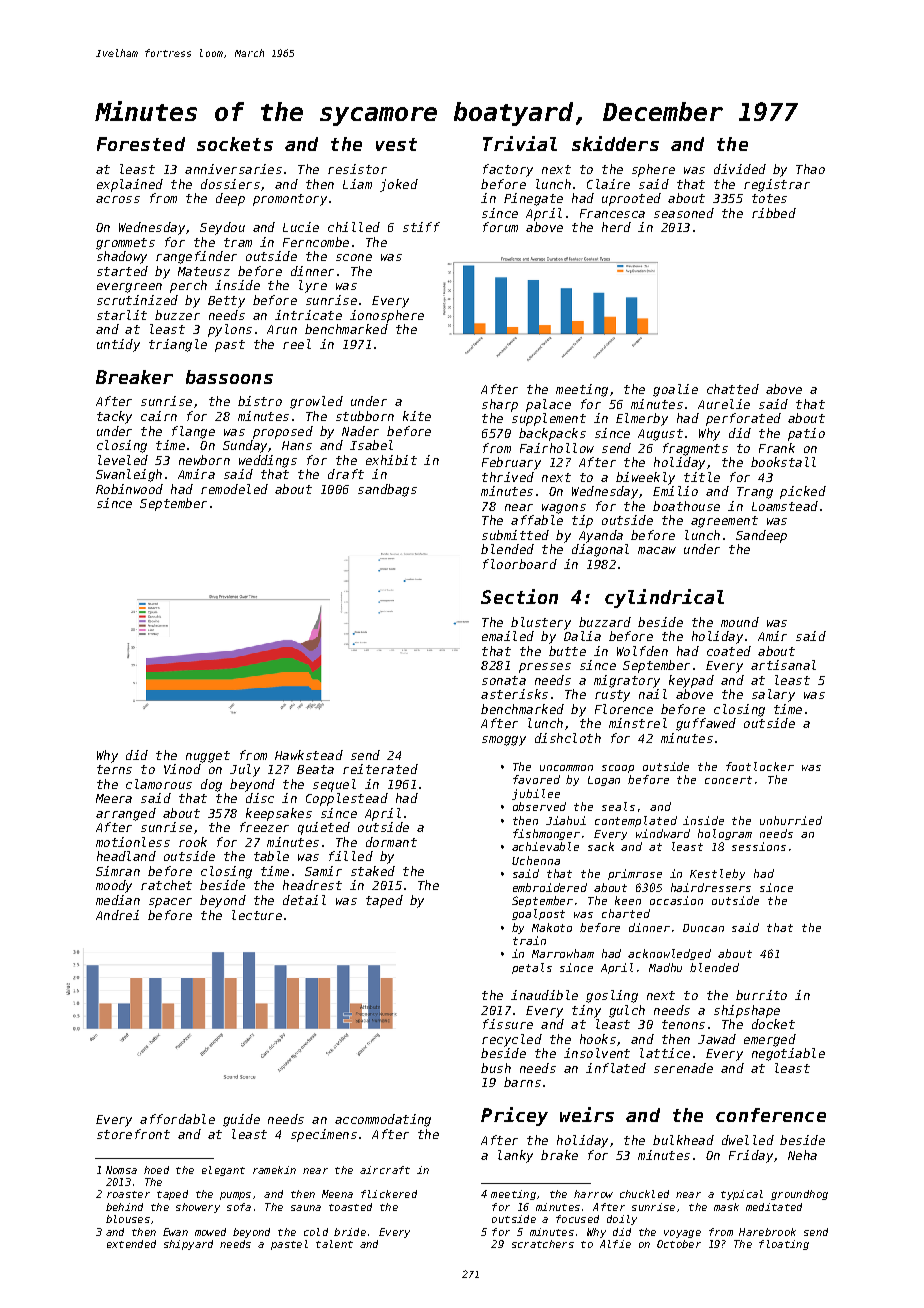 This image has height=1308, width=924. Describe the element at coordinates (131, 1244) in the image. I see `extended` at that location.
